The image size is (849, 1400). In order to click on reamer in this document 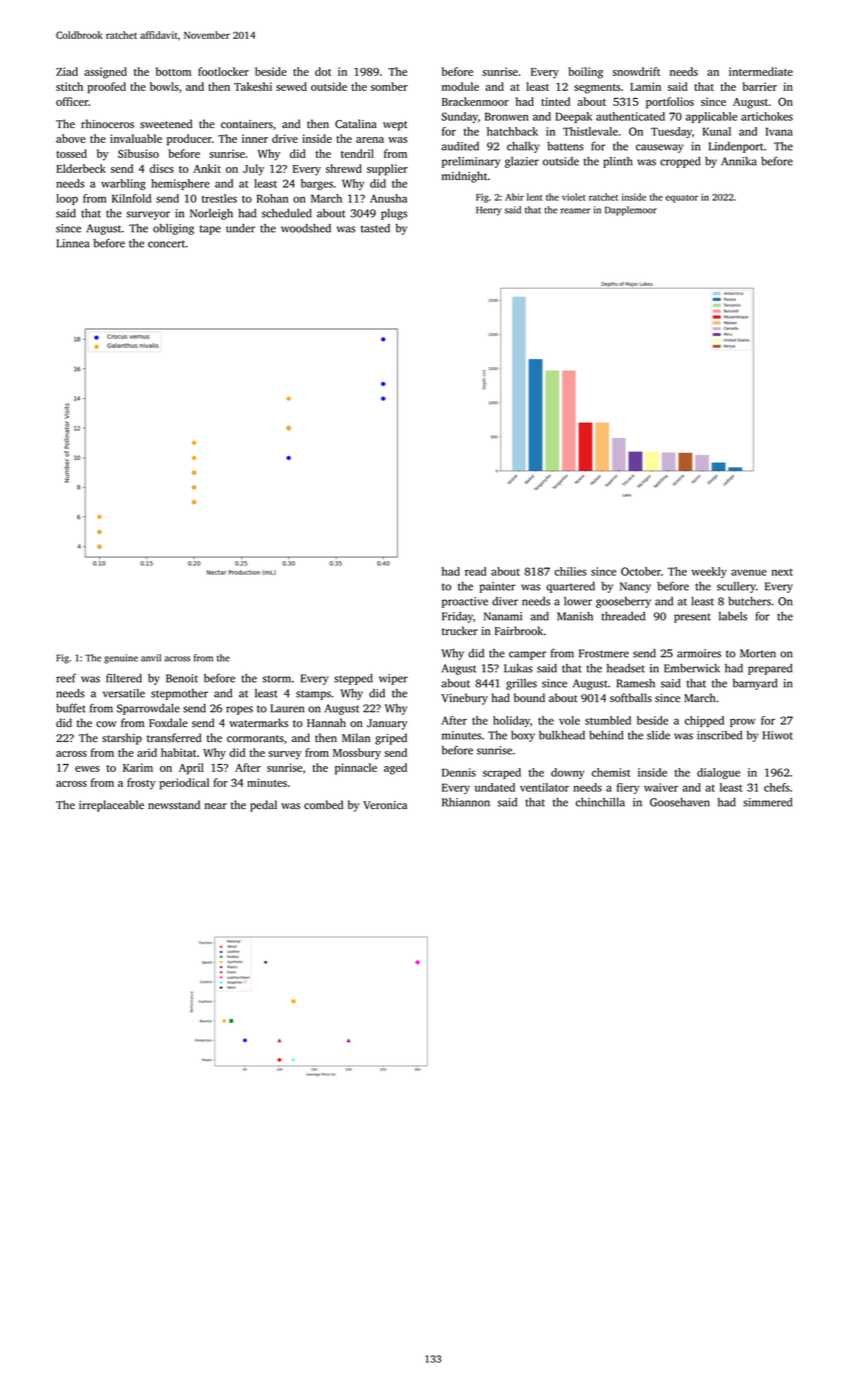, I will do `click(575, 211)`.
